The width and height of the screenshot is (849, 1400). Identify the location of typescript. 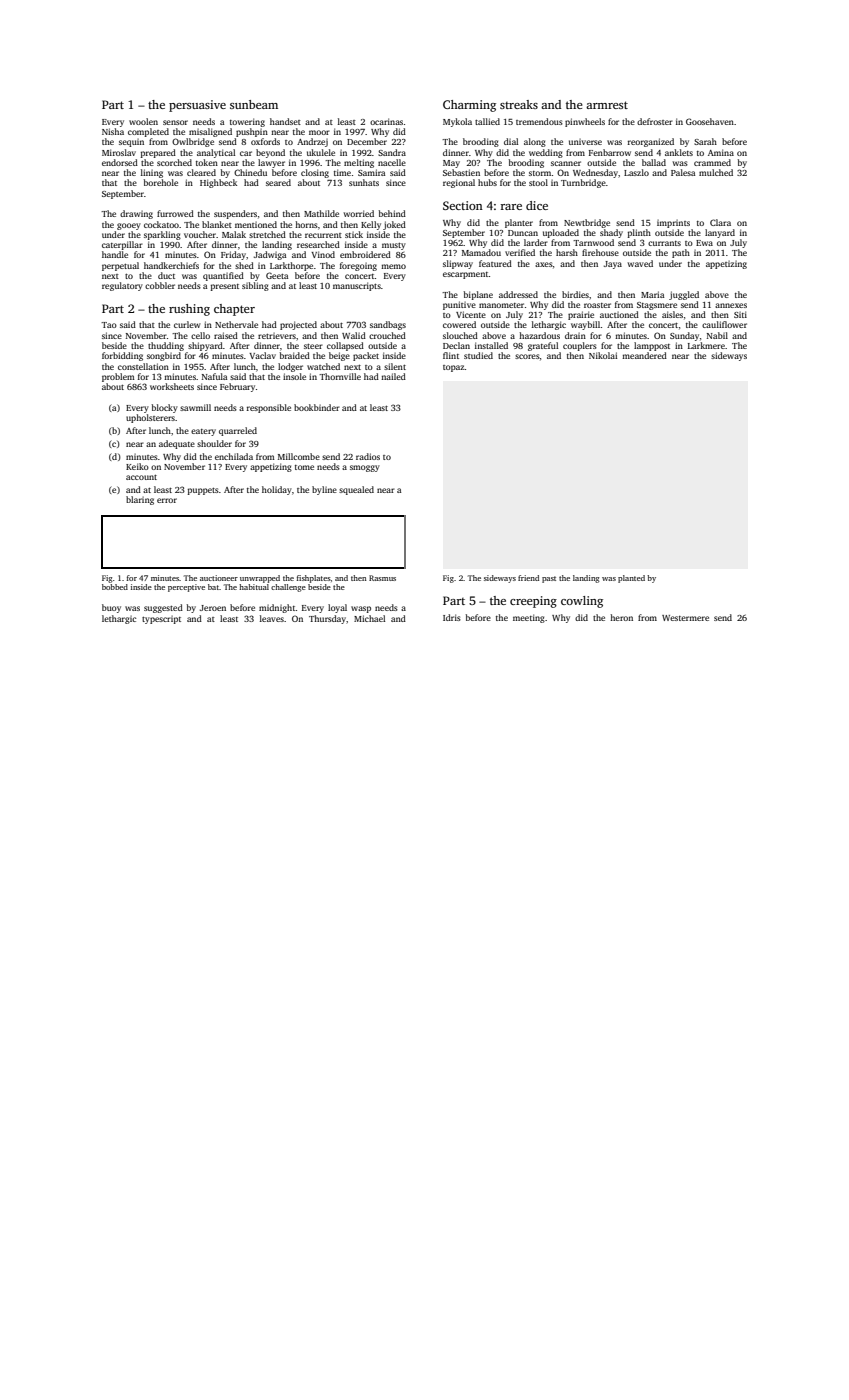
(161, 620).
